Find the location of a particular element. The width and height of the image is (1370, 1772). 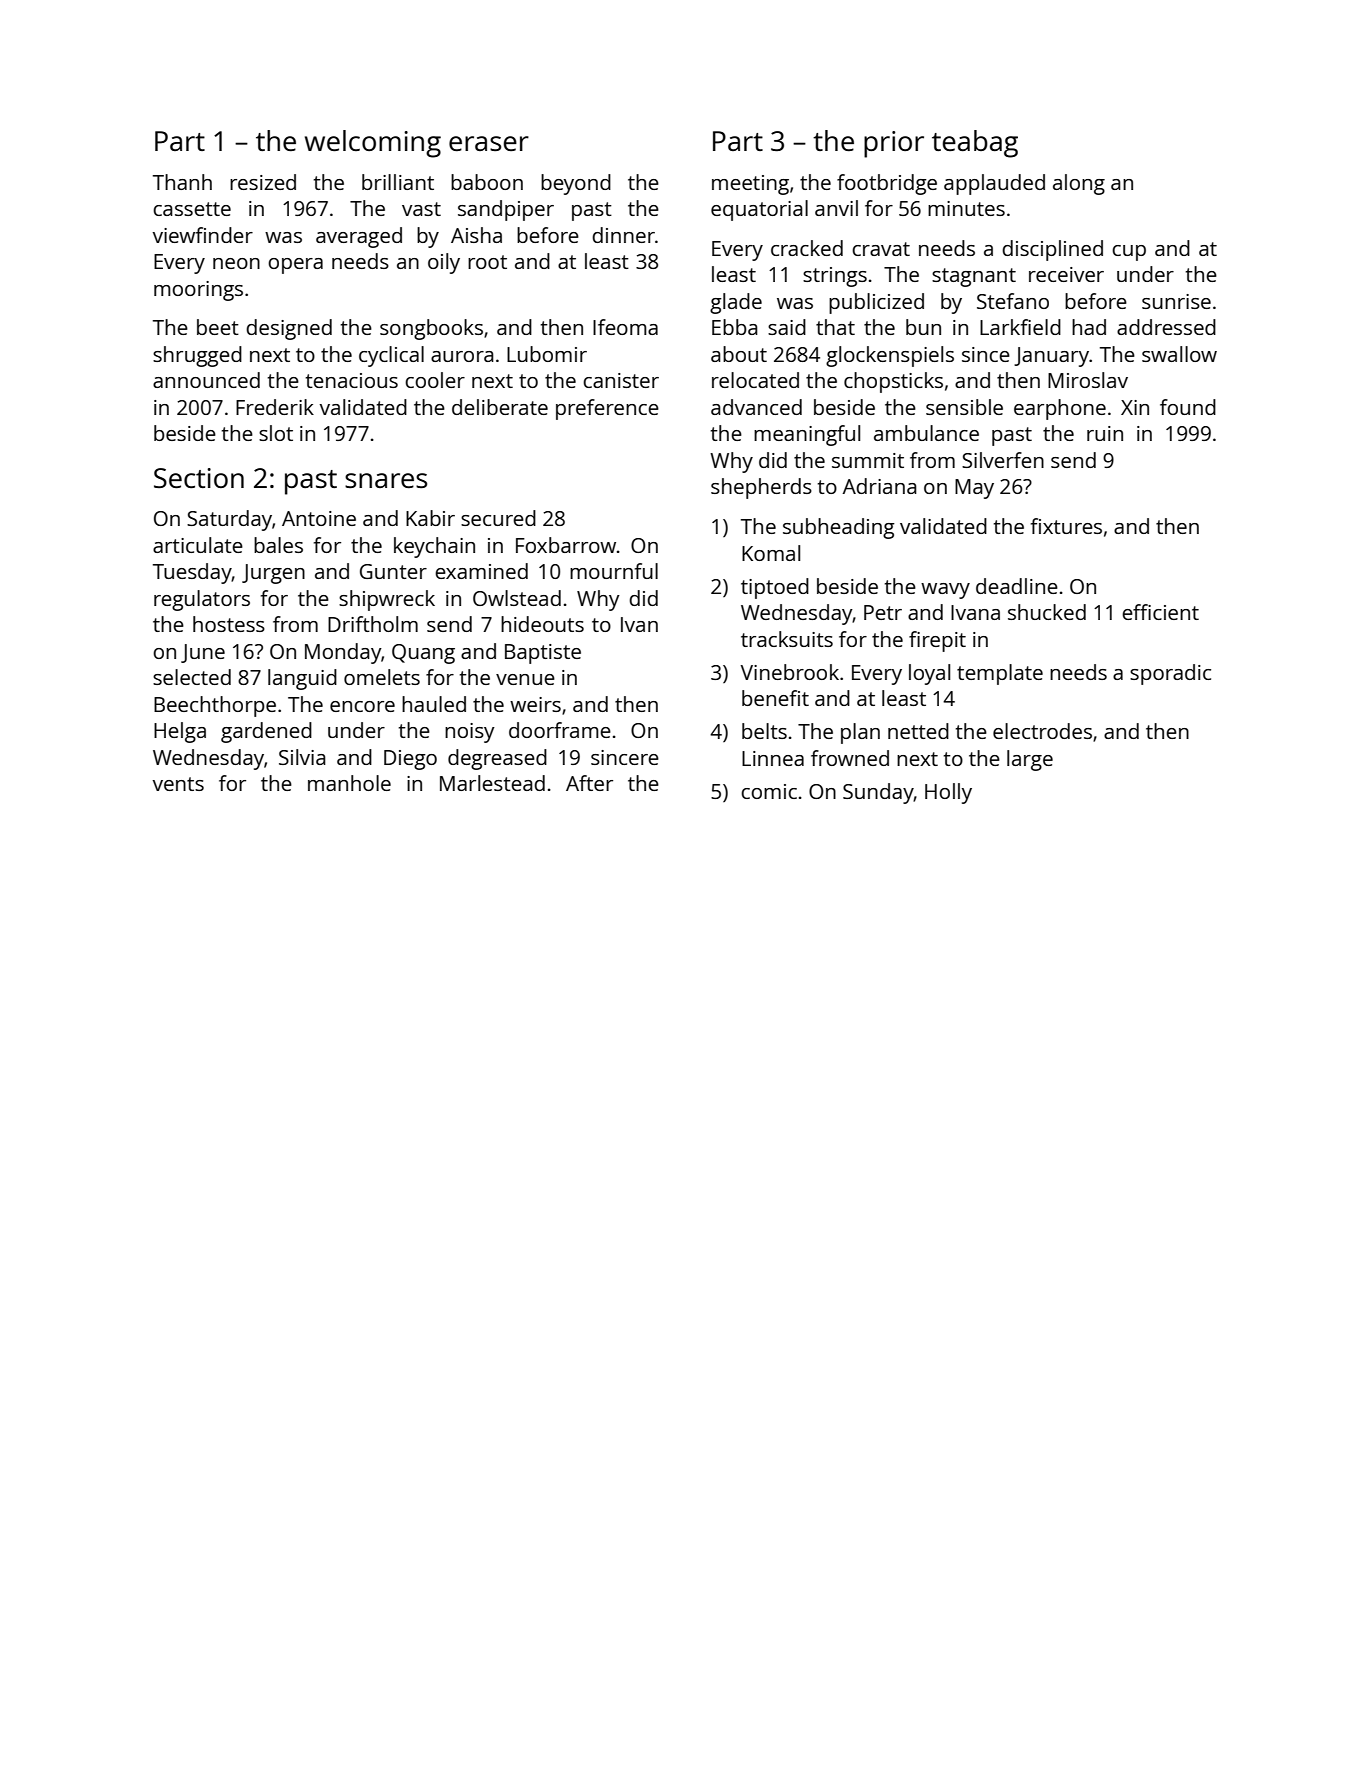

glockenspiels is located at coordinates (890, 356).
